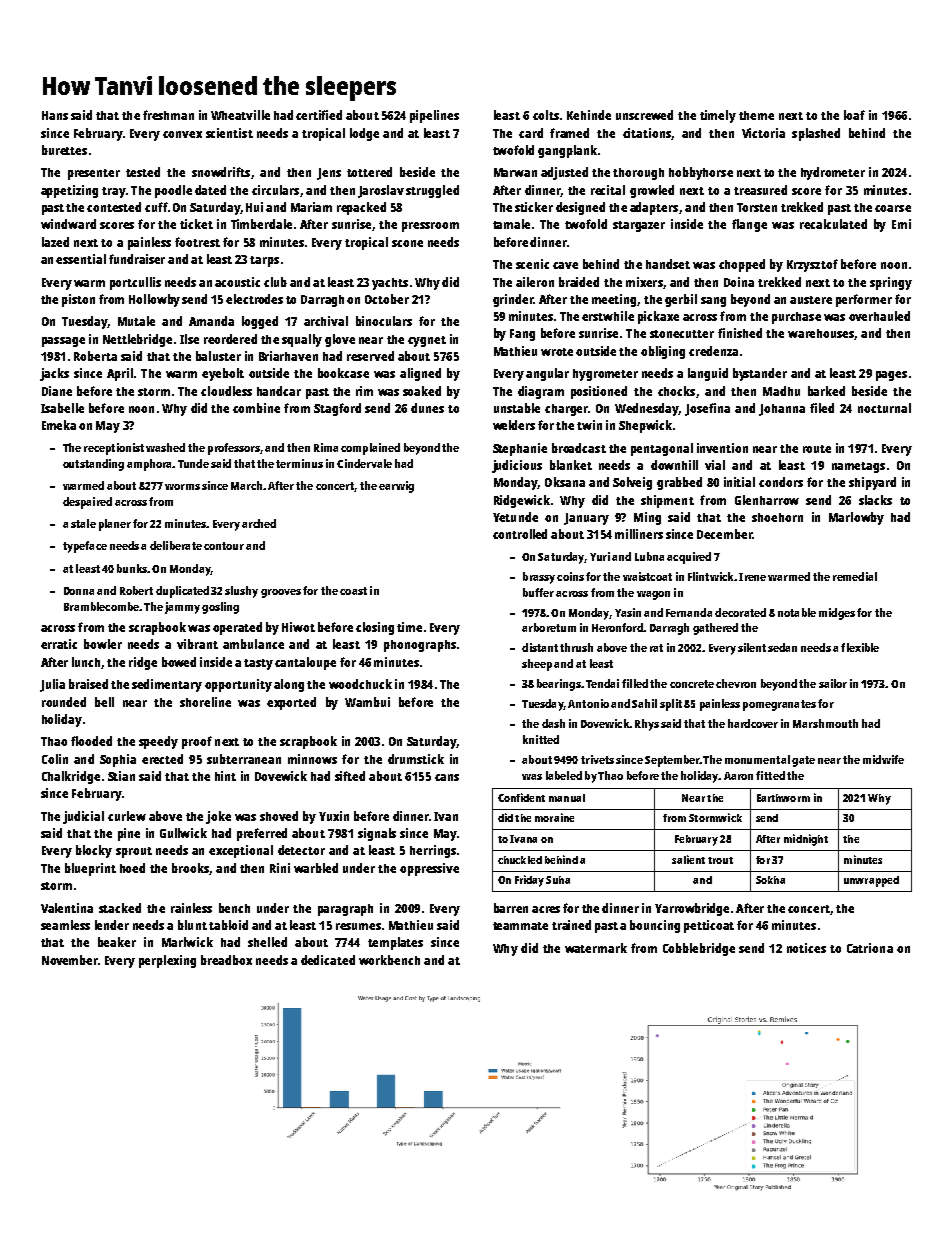 This image has width=952, height=1233. I want to click on slushy, so click(241, 592).
